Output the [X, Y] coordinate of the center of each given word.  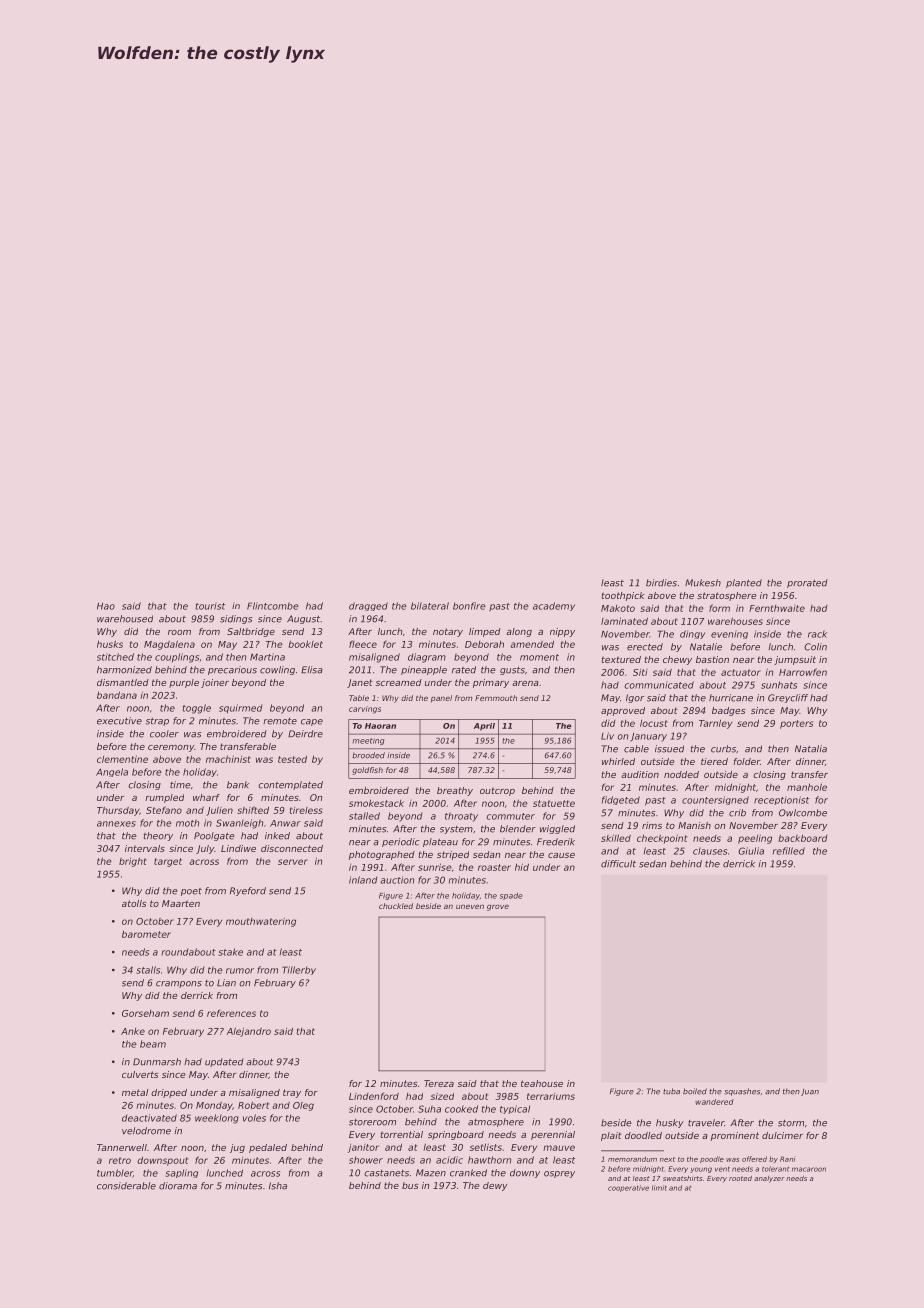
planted [744, 583]
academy [554, 606]
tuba [671, 1091]
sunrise [434, 867]
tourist [210, 606]
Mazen [431, 1173]
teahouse [542, 1083]
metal [135, 1092]
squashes [742, 1092]
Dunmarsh [157, 1062]
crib [737, 813]
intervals [145, 848]
